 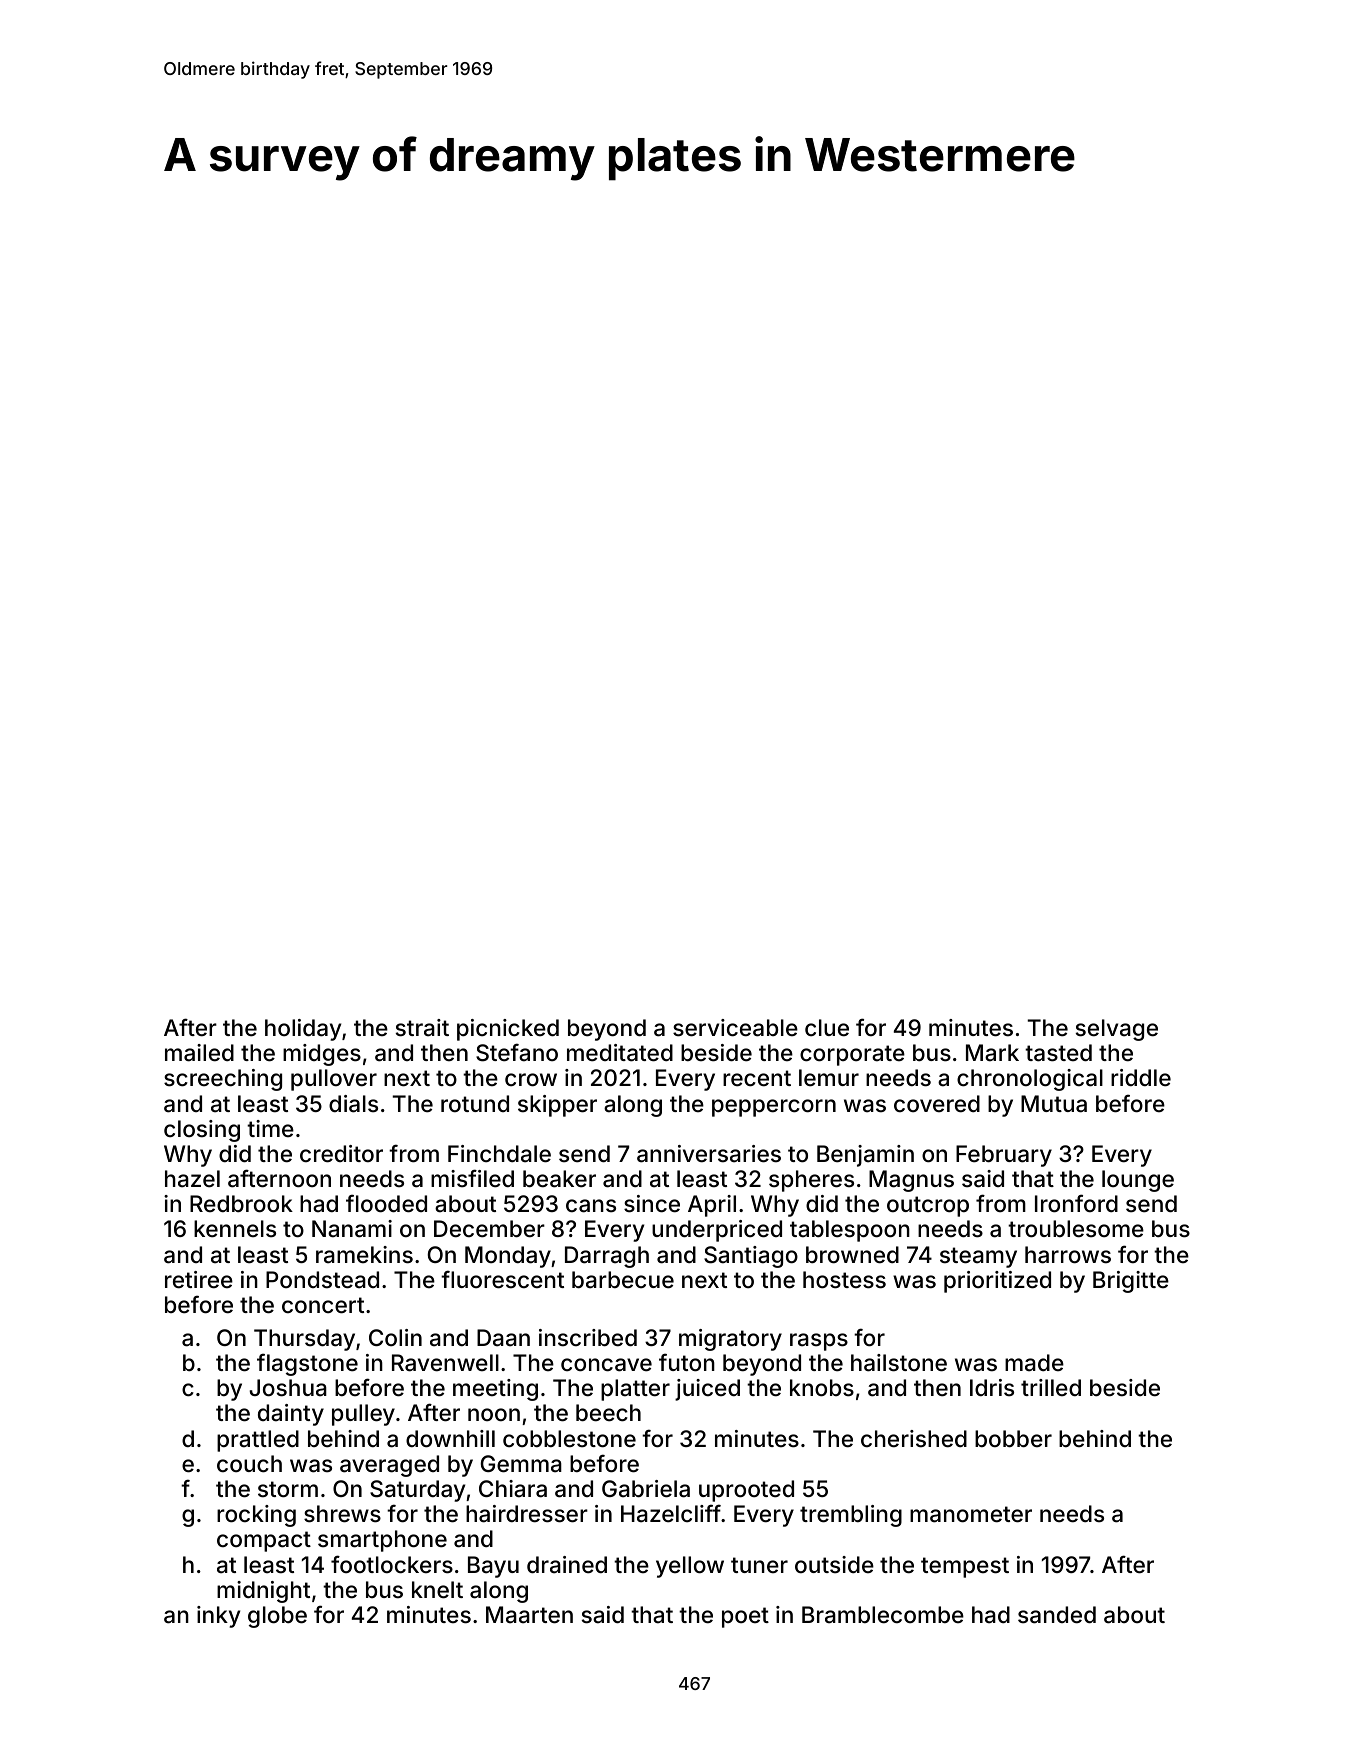 What do you see at coordinates (495, 1390) in the screenshot?
I see `meeting` at bounding box center [495, 1390].
